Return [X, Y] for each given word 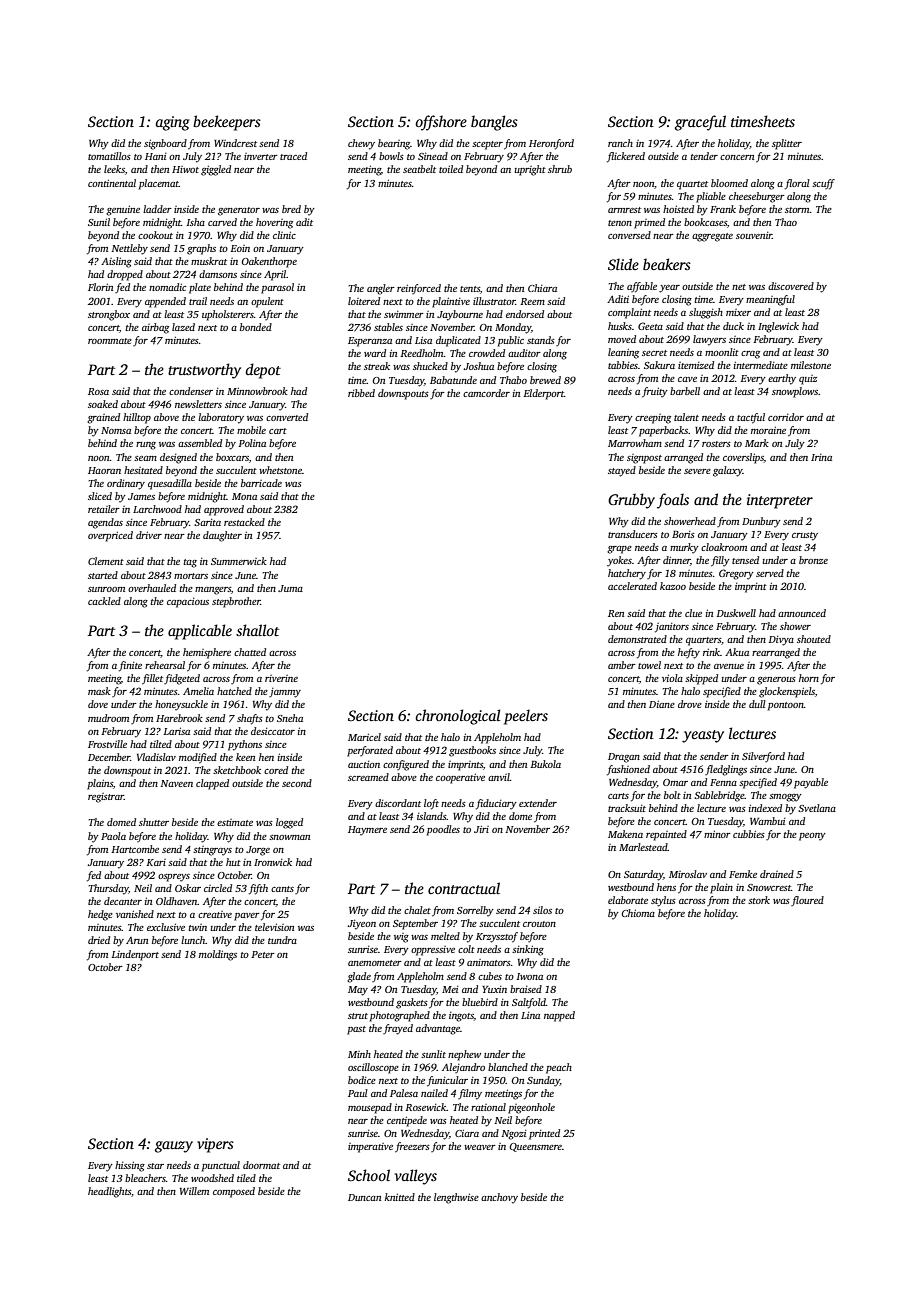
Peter [263, 954]
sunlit [433, 1054]
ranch [620, 143]
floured [807, 901]
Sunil [99, 222]
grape [619, 550]
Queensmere [535, 1147]
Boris [683, 534]
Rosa [98, 391]
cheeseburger [757, 197]
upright [530, 170]
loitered [364, 301]
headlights [109, 1192]
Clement [106, 561]
